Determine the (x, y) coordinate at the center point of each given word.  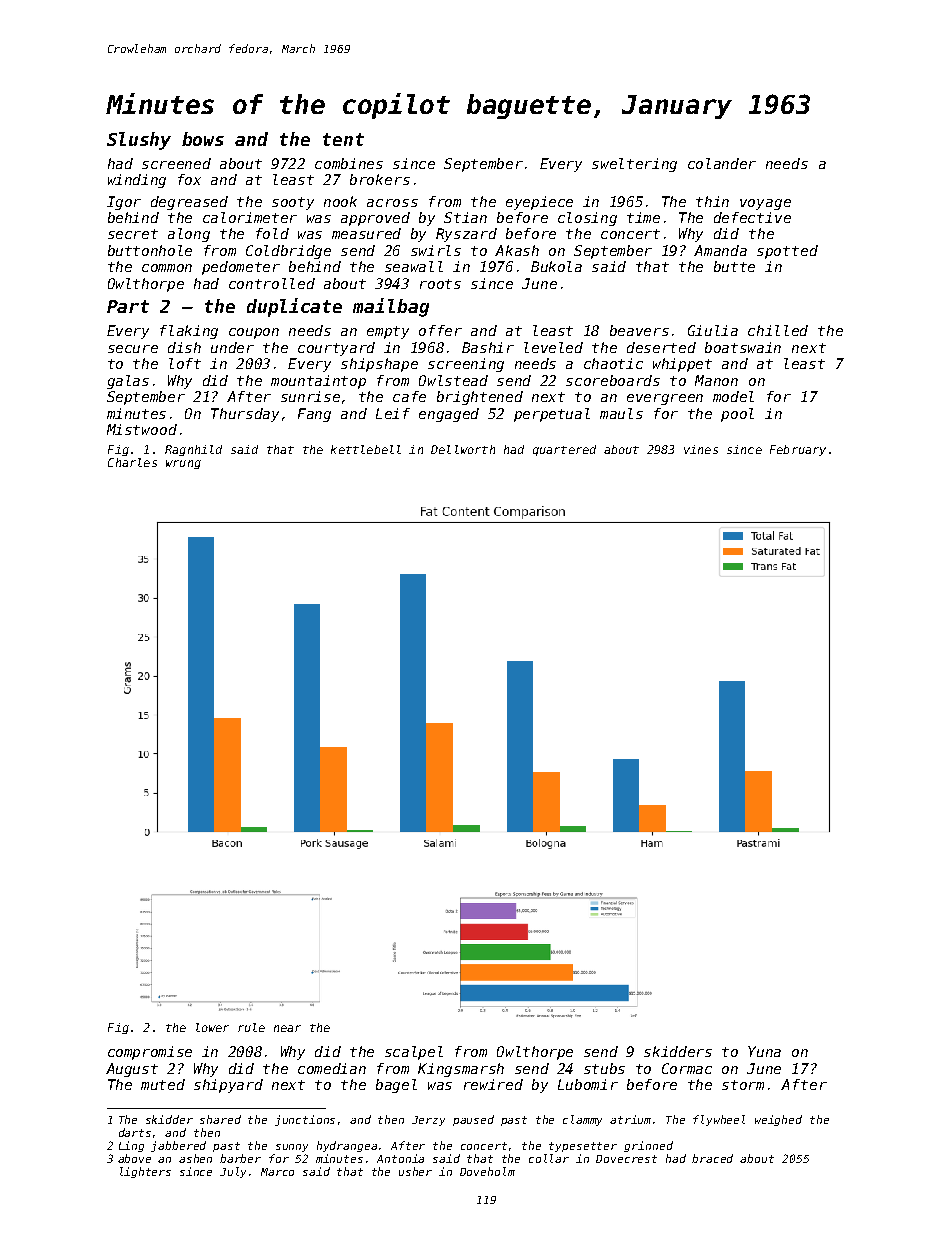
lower (212, 1027)
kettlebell (366, 449)
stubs (604, 1068)
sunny (292, 1148)
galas (128, 382)
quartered (564, 450)
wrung (183, 464)
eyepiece (539, 203)
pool (737, 415)
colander (722, 163)
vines (701, 449)
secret (133, 234)
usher (415, 1171)
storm (743, 1085)
